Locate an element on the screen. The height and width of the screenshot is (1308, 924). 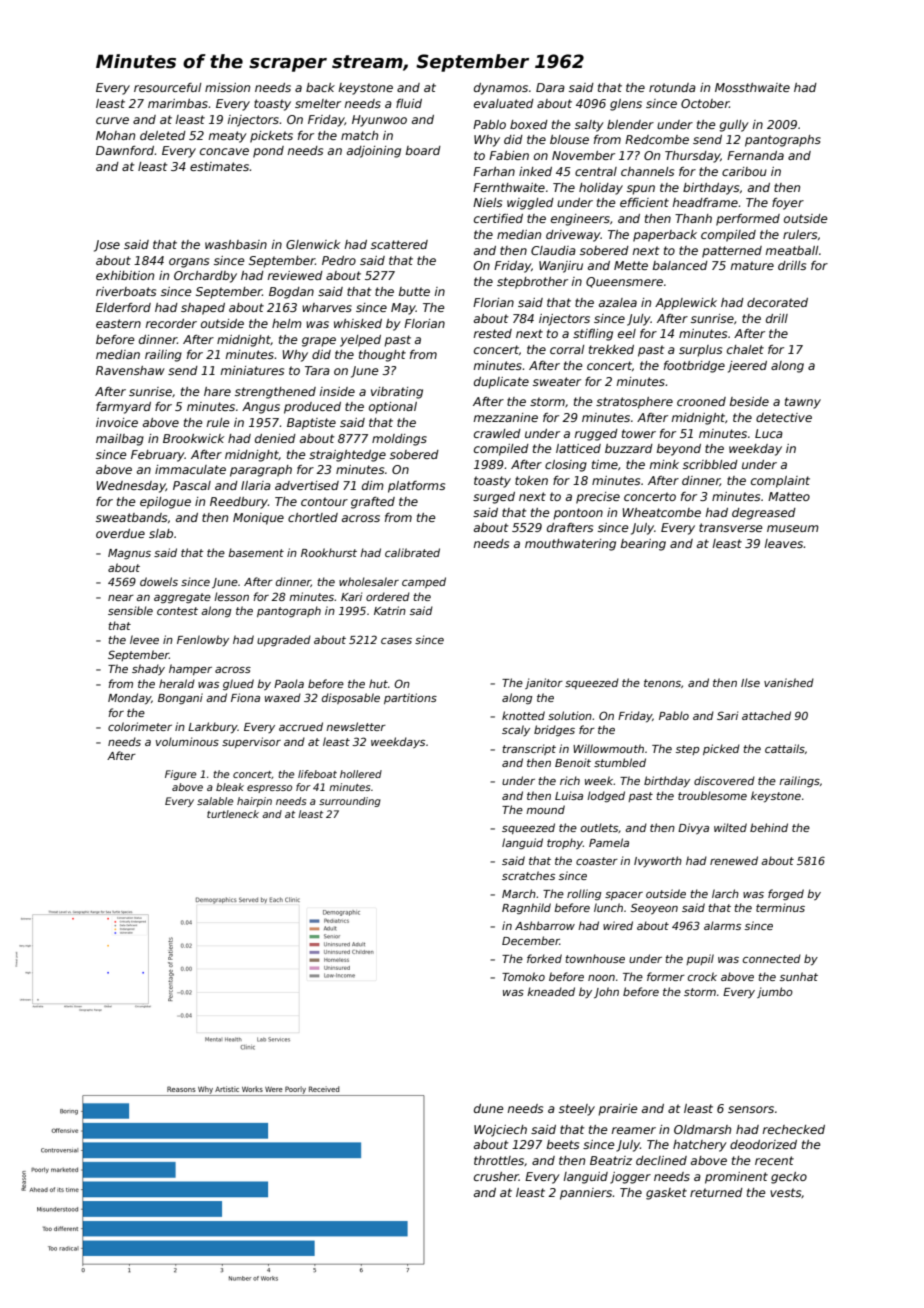
mission is located at coordinates (227, 87).
